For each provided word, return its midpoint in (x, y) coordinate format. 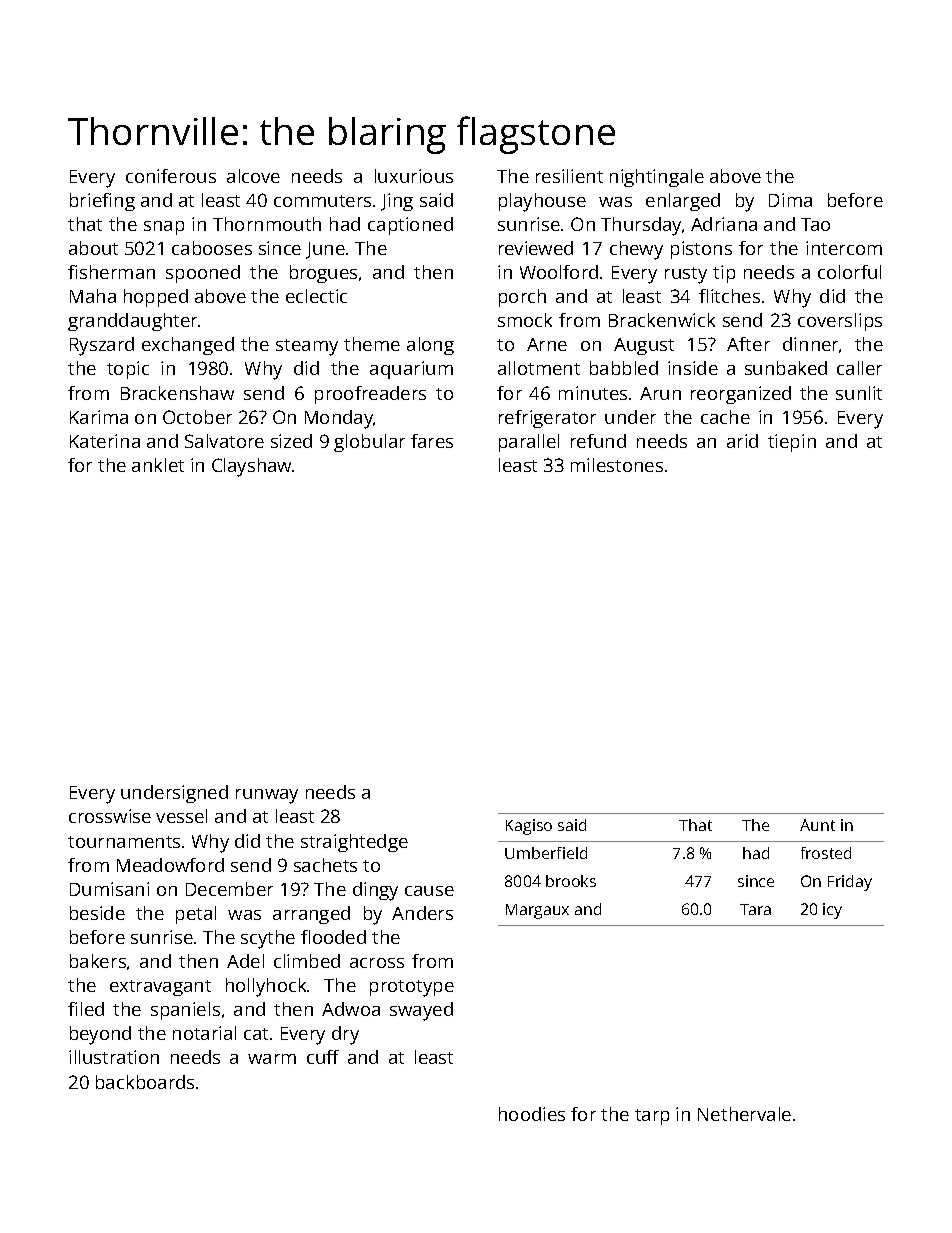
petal (196, 915)
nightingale (657, 178)
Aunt (817, 825)
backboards (145, 1082)
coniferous (171, 176)
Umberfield (546, 853)
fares (432, 441)
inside (693, 368)
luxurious (414, 176)
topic (128, 370)
